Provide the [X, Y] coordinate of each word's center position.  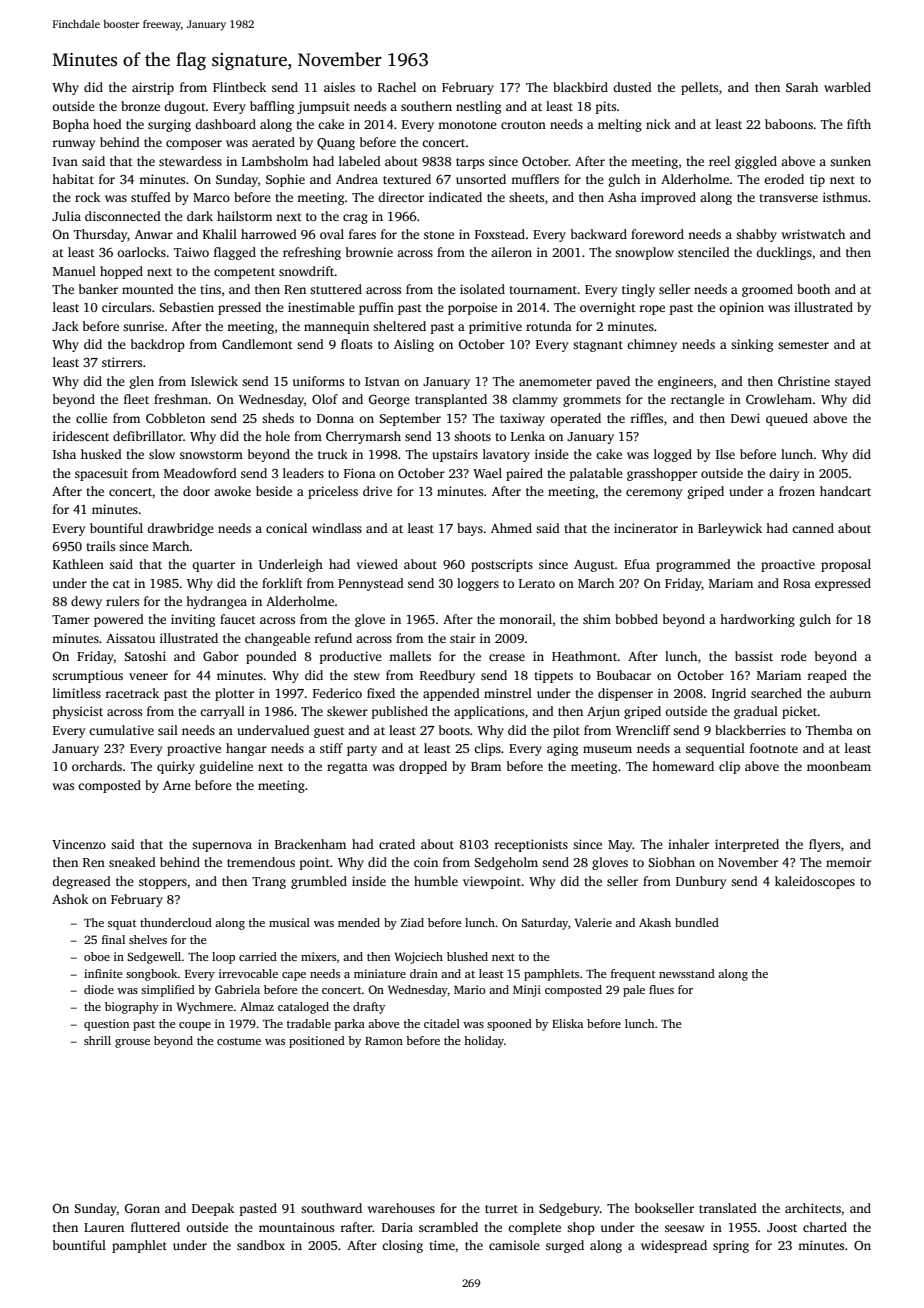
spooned [509, 1025]
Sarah [802, 87]
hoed [107, 124]
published [400, 712]
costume [239, 1041]
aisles [339, 87]
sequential [715, 749]
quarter [213, 566]
